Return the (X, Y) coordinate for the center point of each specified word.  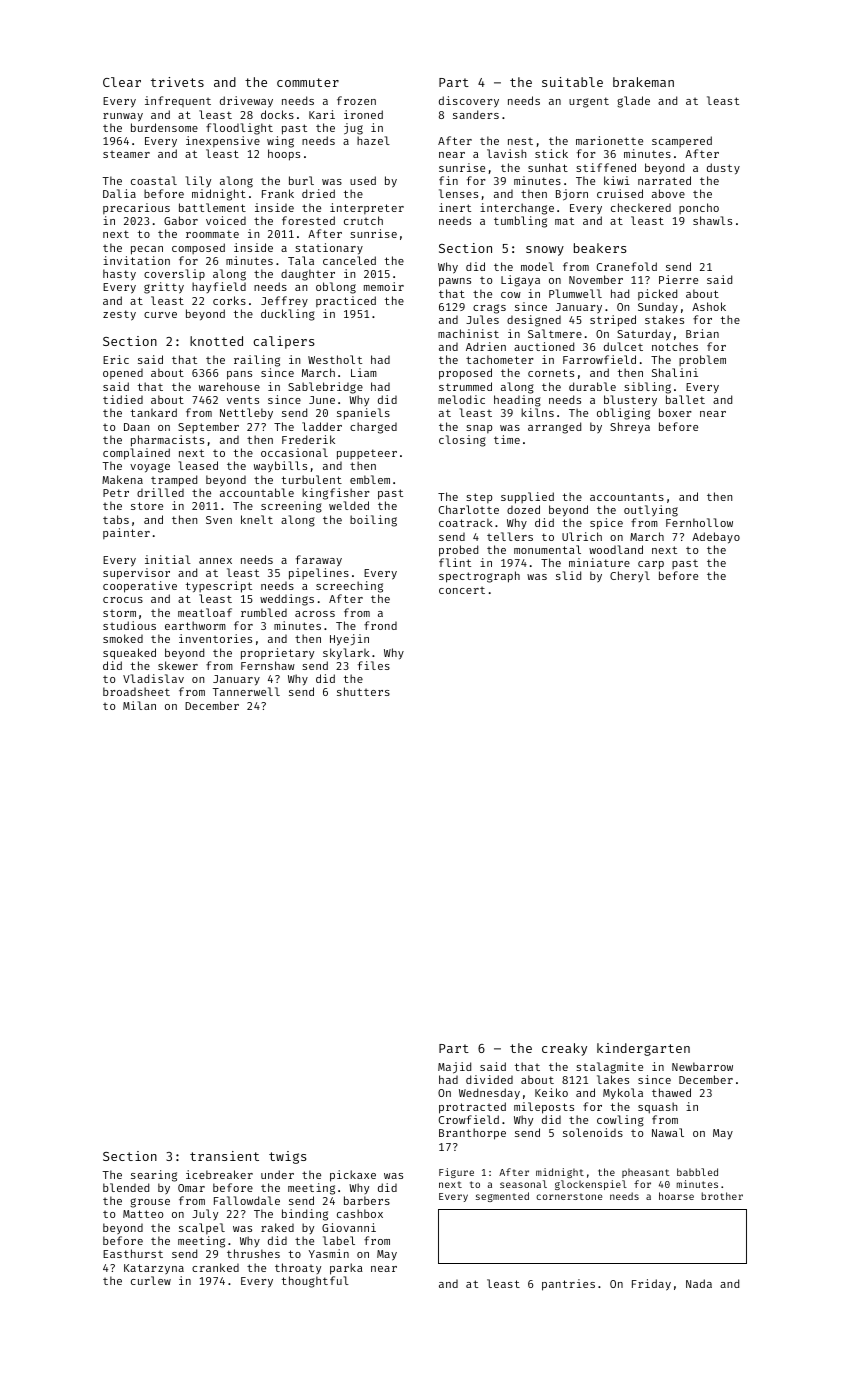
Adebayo (716, 538)
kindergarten (643, 1049)
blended (126, 1187)
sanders (476, 114)
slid (568, 575)
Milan (139, 705)
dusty (723, 169)
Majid (454, 1068)
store (147, 506)
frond (380, 625)
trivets (177, 82)
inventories (215, 638)
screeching (349, 587)
